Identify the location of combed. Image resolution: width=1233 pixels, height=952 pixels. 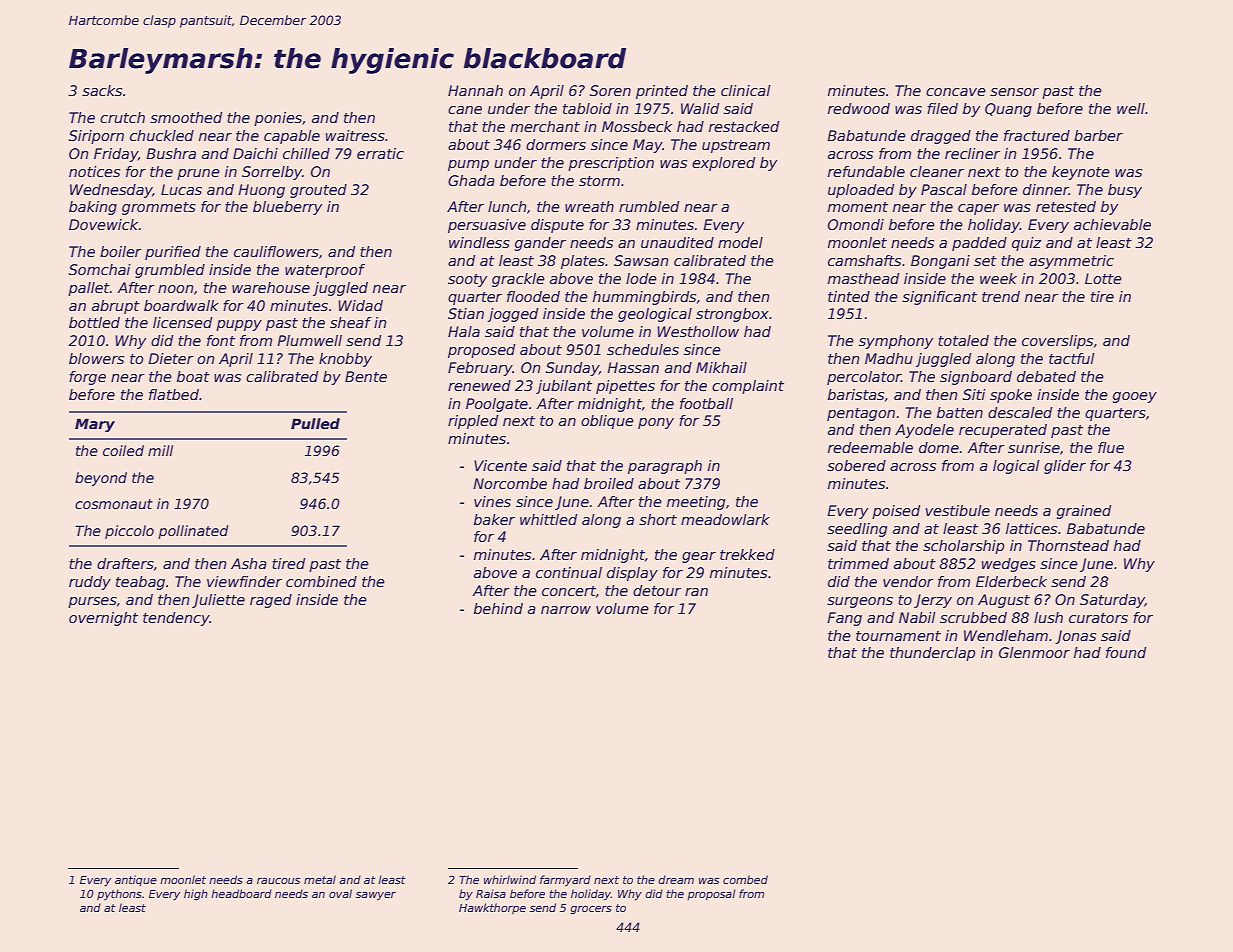
(745, 879).
